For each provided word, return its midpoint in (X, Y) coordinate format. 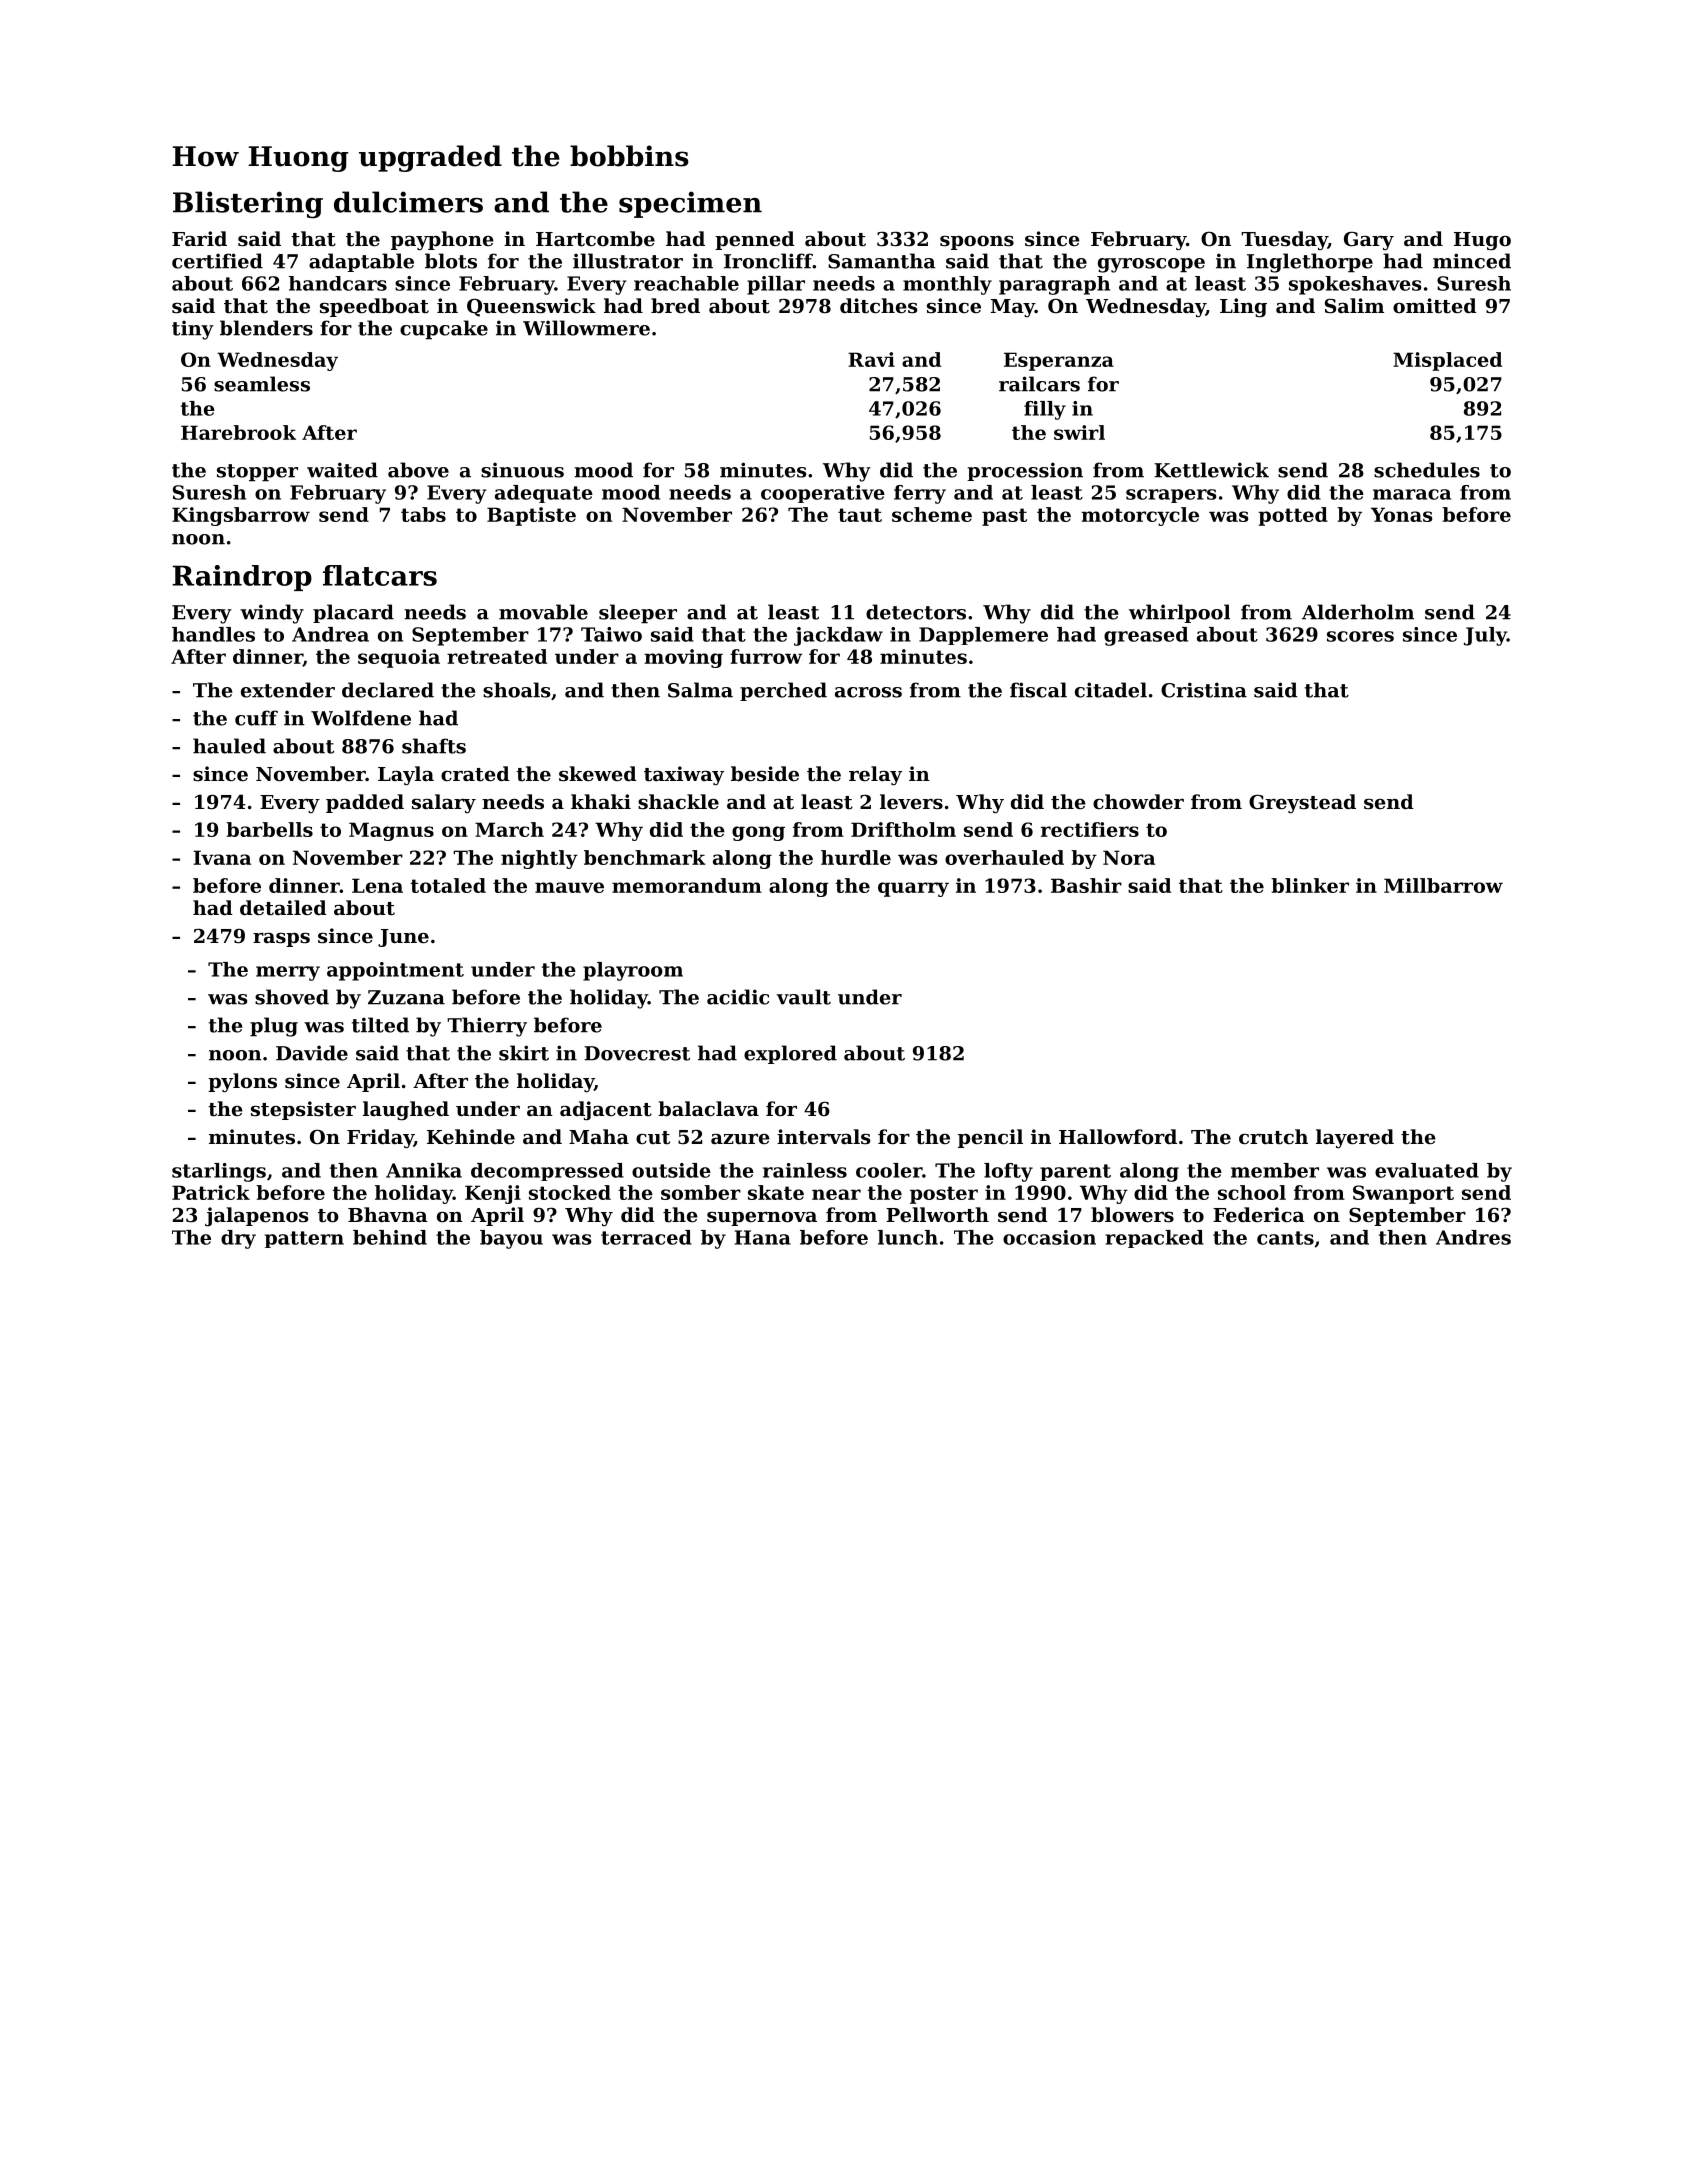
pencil (990, 1138)
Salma (700, 690)
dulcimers (408, 202)
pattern (304, 1239)
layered (1355, 1138)
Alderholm (1358, 612)
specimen (690, 204)
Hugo (1482, 241)
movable (543, 612)
